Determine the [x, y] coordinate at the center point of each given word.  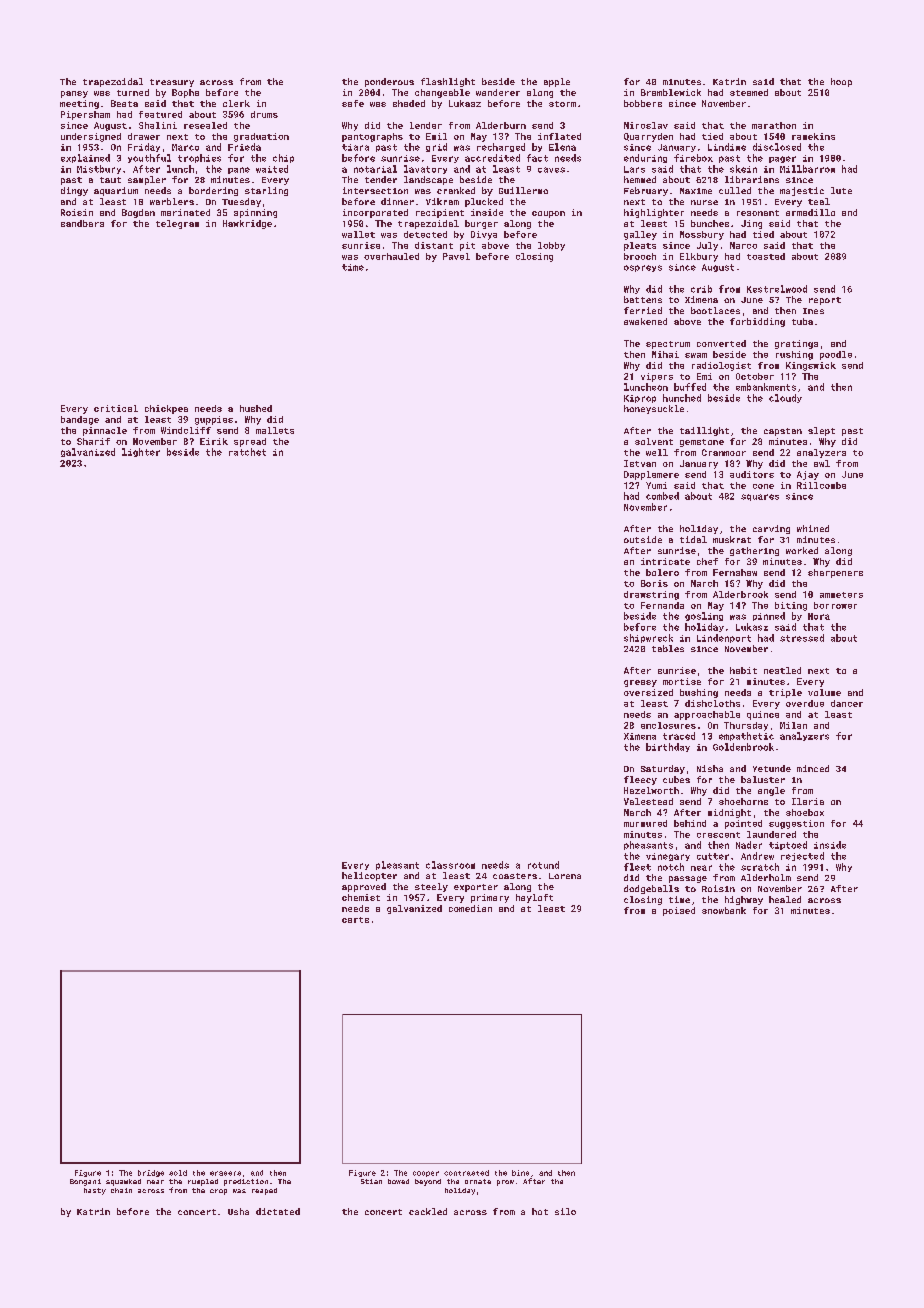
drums [264, 114]
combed [662, 496]
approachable [707, 715]
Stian [371, 1181]
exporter [476, 888]
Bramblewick [671, 92]
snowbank [724, 910]
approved [364, 887]
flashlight [448, 82]
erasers [225, 1173]
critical [116, 408]
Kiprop [640, 399]
